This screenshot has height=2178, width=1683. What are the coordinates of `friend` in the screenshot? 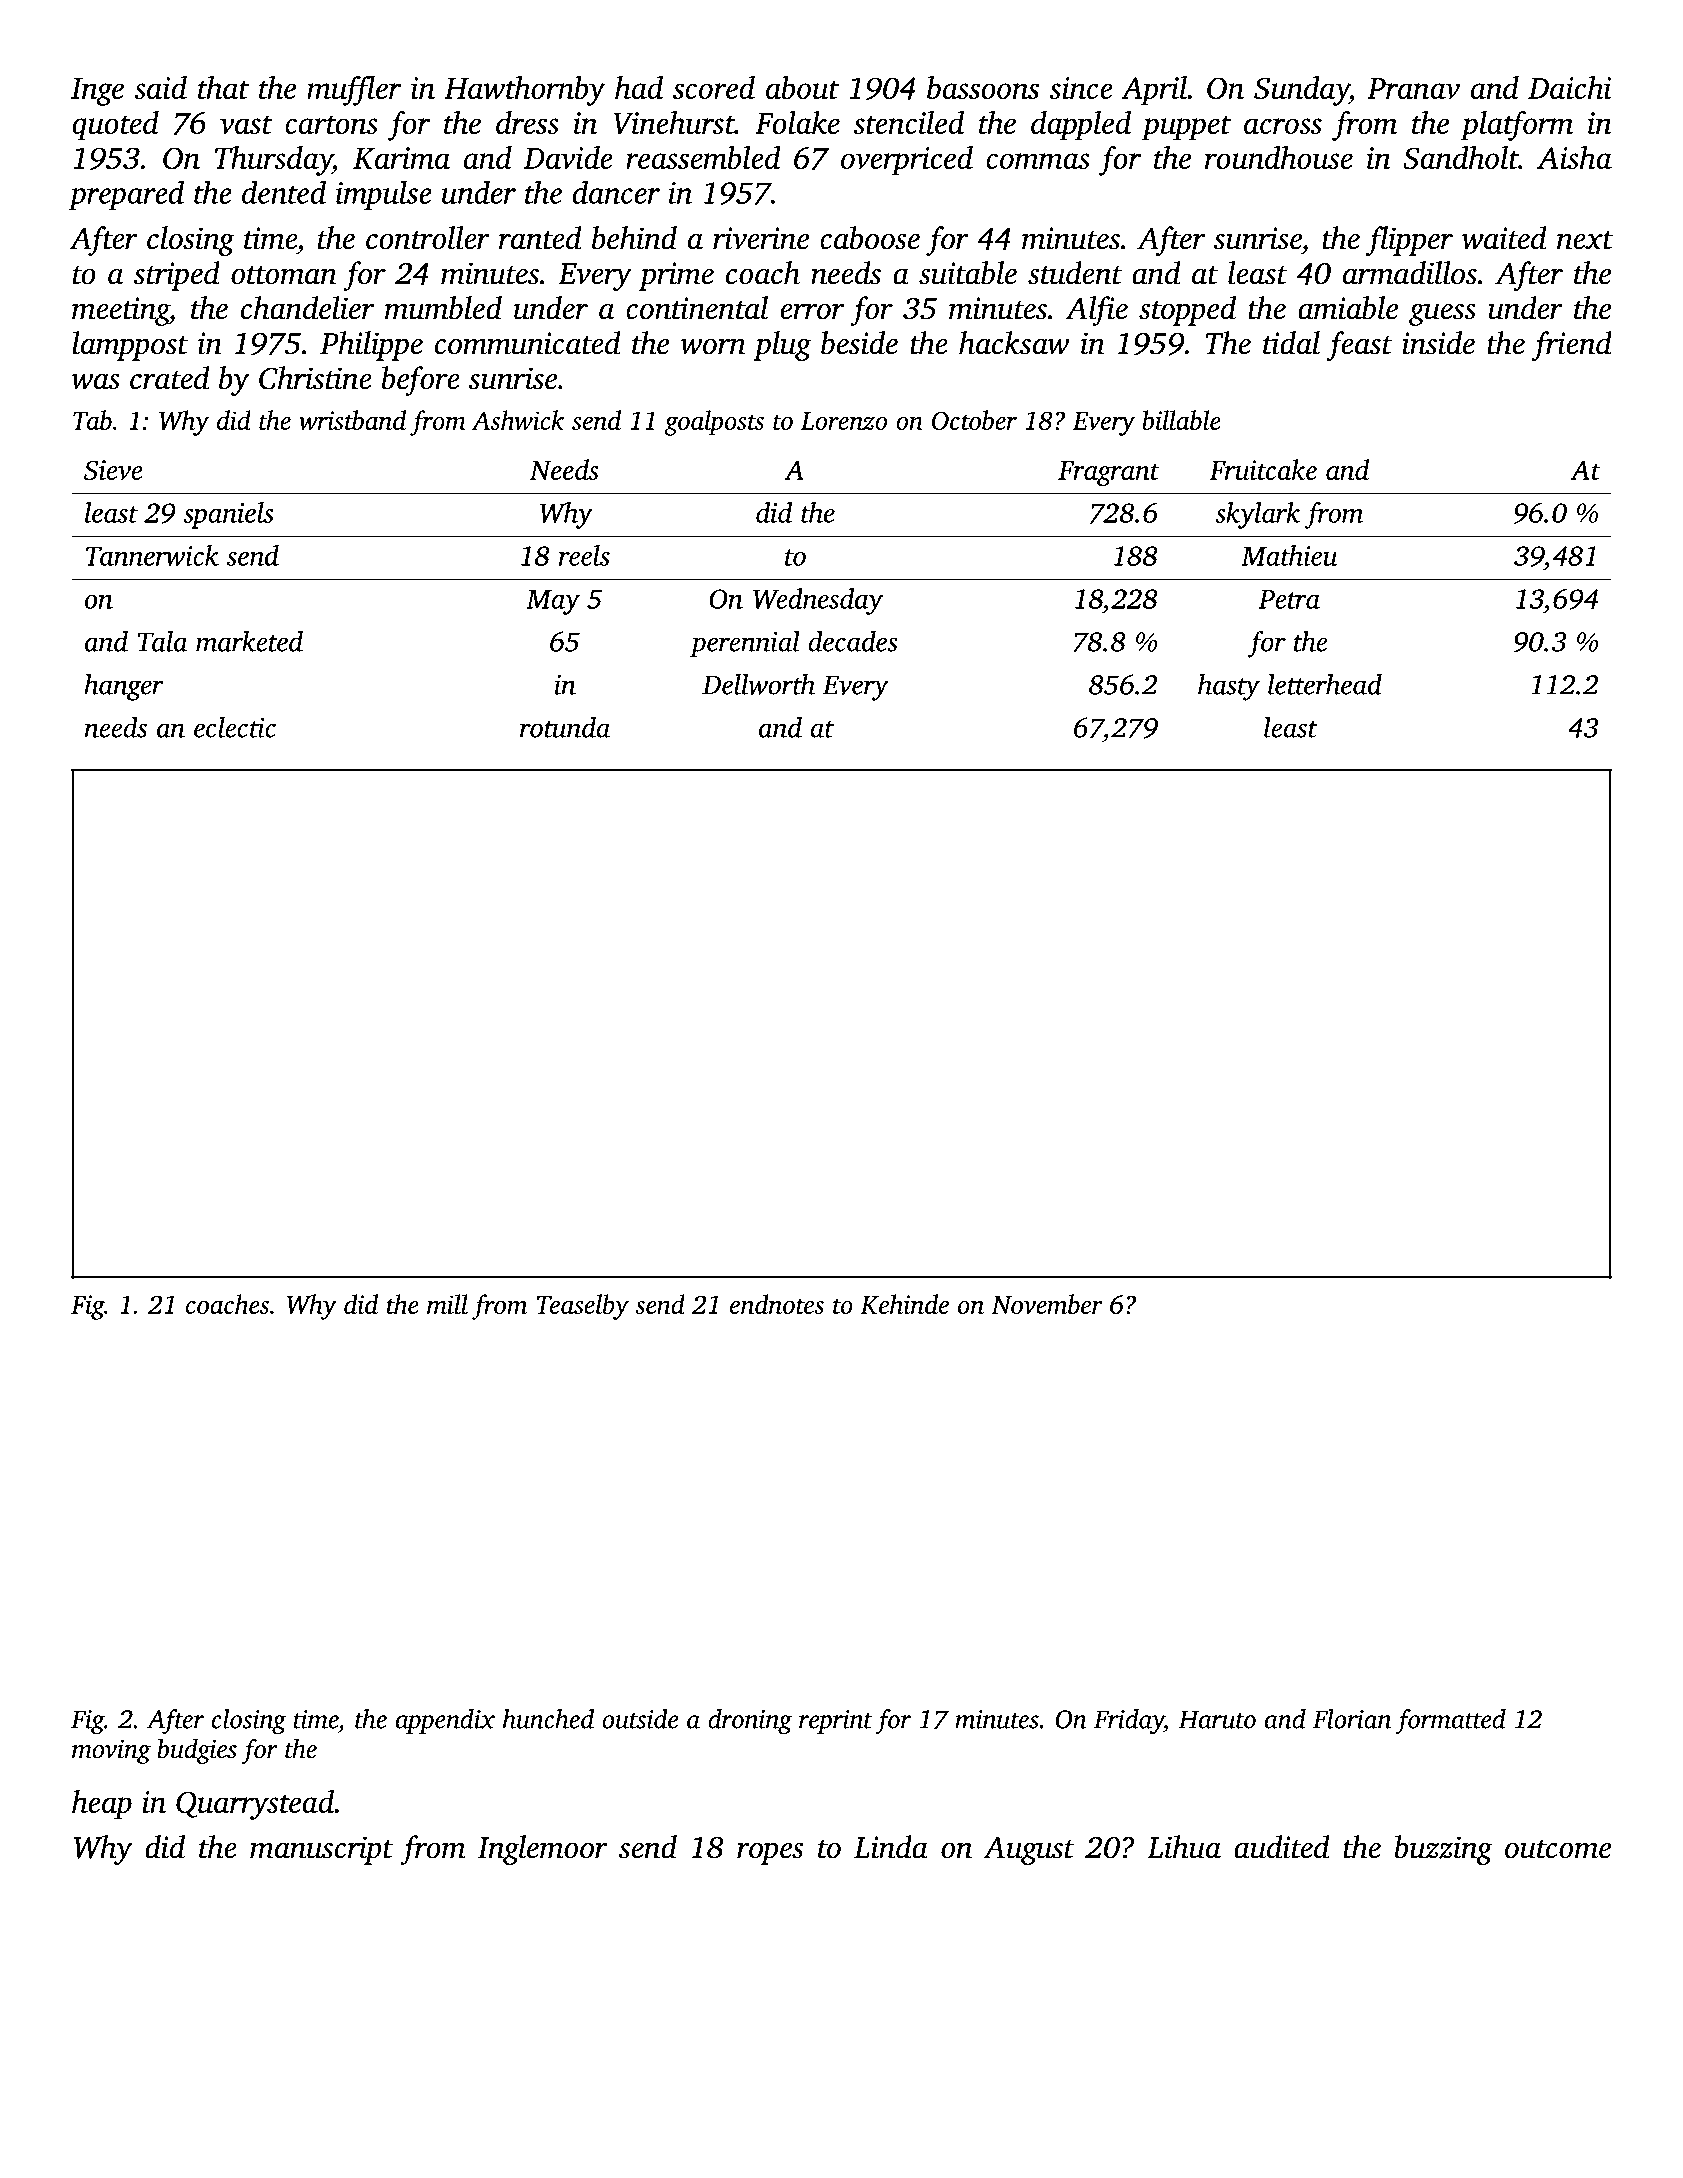 It's located at (1572, 346).
